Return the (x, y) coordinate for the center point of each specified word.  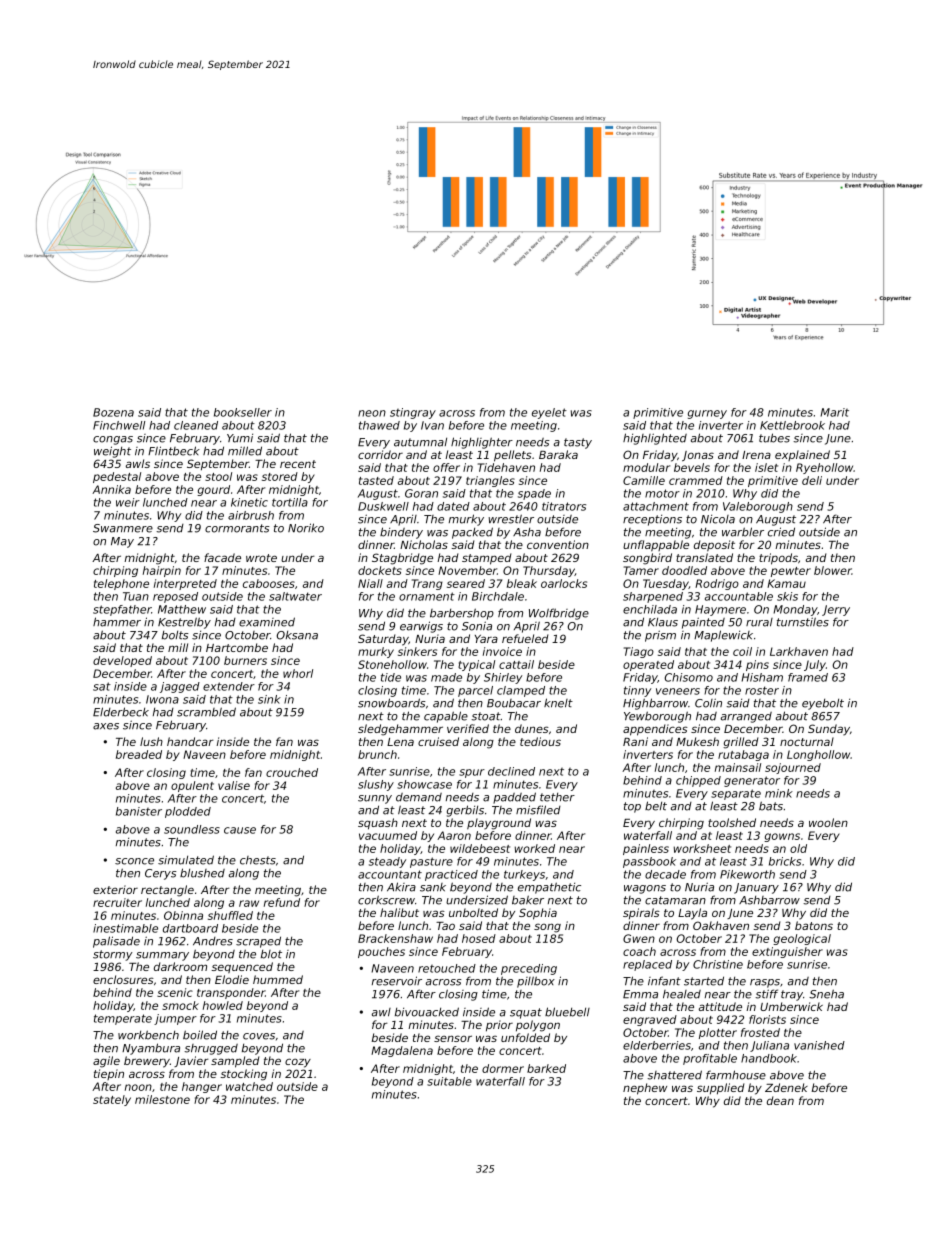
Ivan (432, 425)
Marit (834, 412)
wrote (261, 558)
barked (546, 1068)
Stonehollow (392, 664)
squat (526, 1013)
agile (106, 1062)
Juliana (769, 1046)
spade (534, 494)
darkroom (180, 966)
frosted (760, 1032)
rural (759, 622)
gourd (213, 490)
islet (766, 467)
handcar (190, 741)
